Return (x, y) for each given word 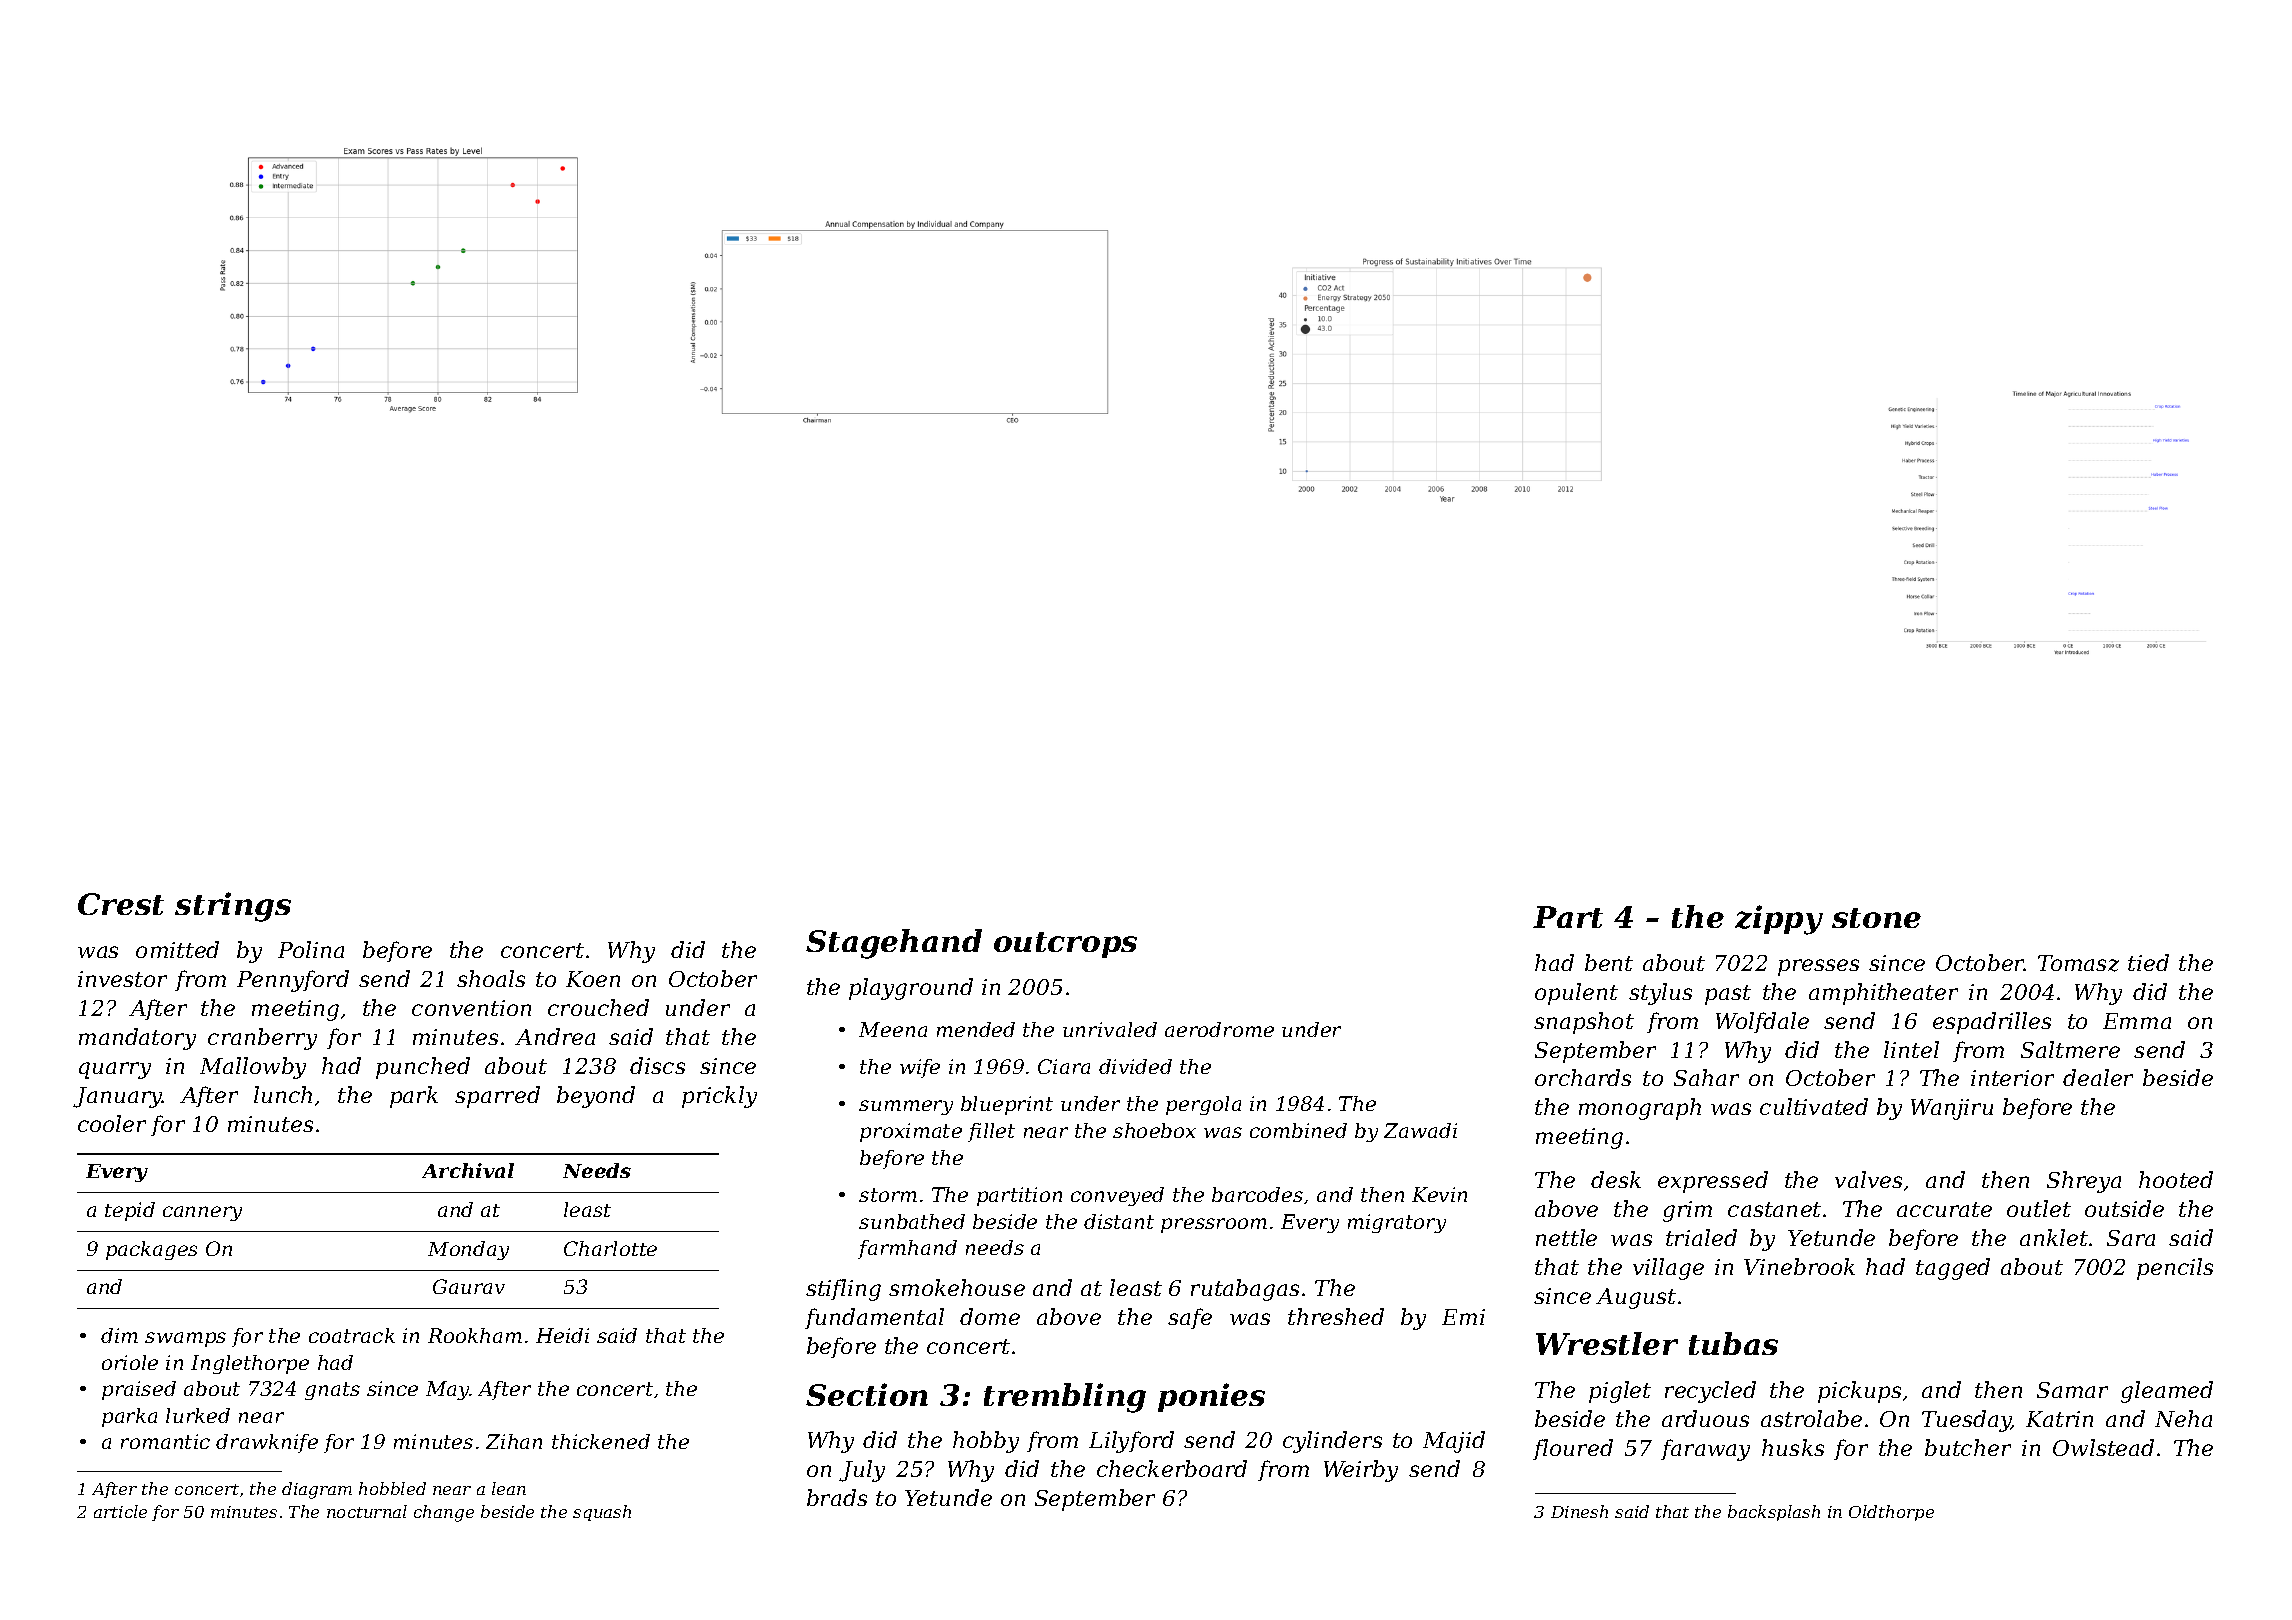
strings (233, 907)
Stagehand (894, 944)
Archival (468, 1170)
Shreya (2084, 1182)
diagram (317, 1490)
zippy (1779, 920)
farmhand (907, 1249)
